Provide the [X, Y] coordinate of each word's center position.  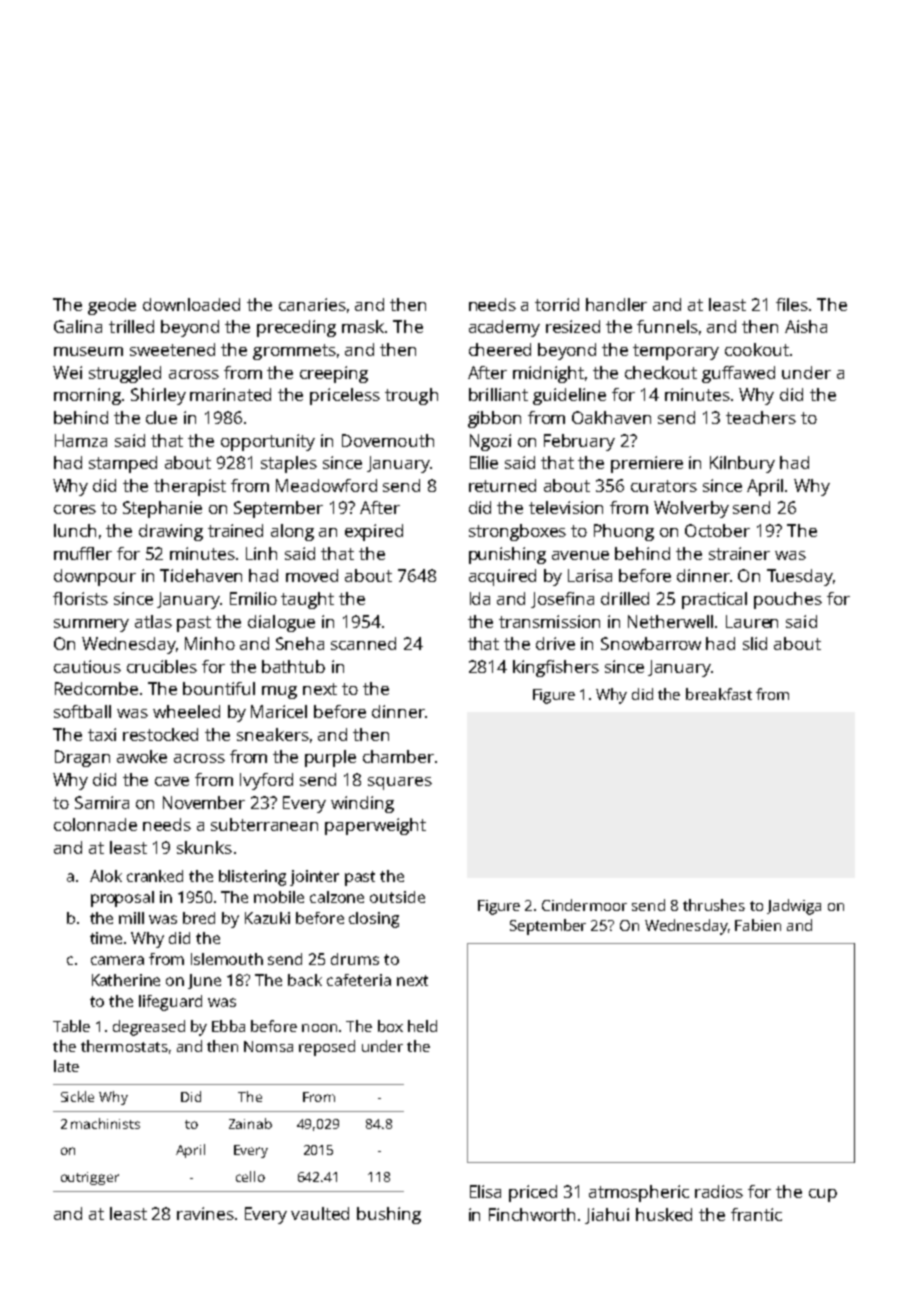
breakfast [719, 694]
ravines [205, 1213]
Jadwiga [794, 907]
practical [714, 600]
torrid [557, 304]
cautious [87, 666]
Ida [480, 598]
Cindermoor [584, 905]
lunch [75, 530]
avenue [580, 555]
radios [719, 1191]
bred [199, 918]
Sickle [77, 1096]
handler [616, 304]
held [422, 1026]
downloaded [191, 304]
